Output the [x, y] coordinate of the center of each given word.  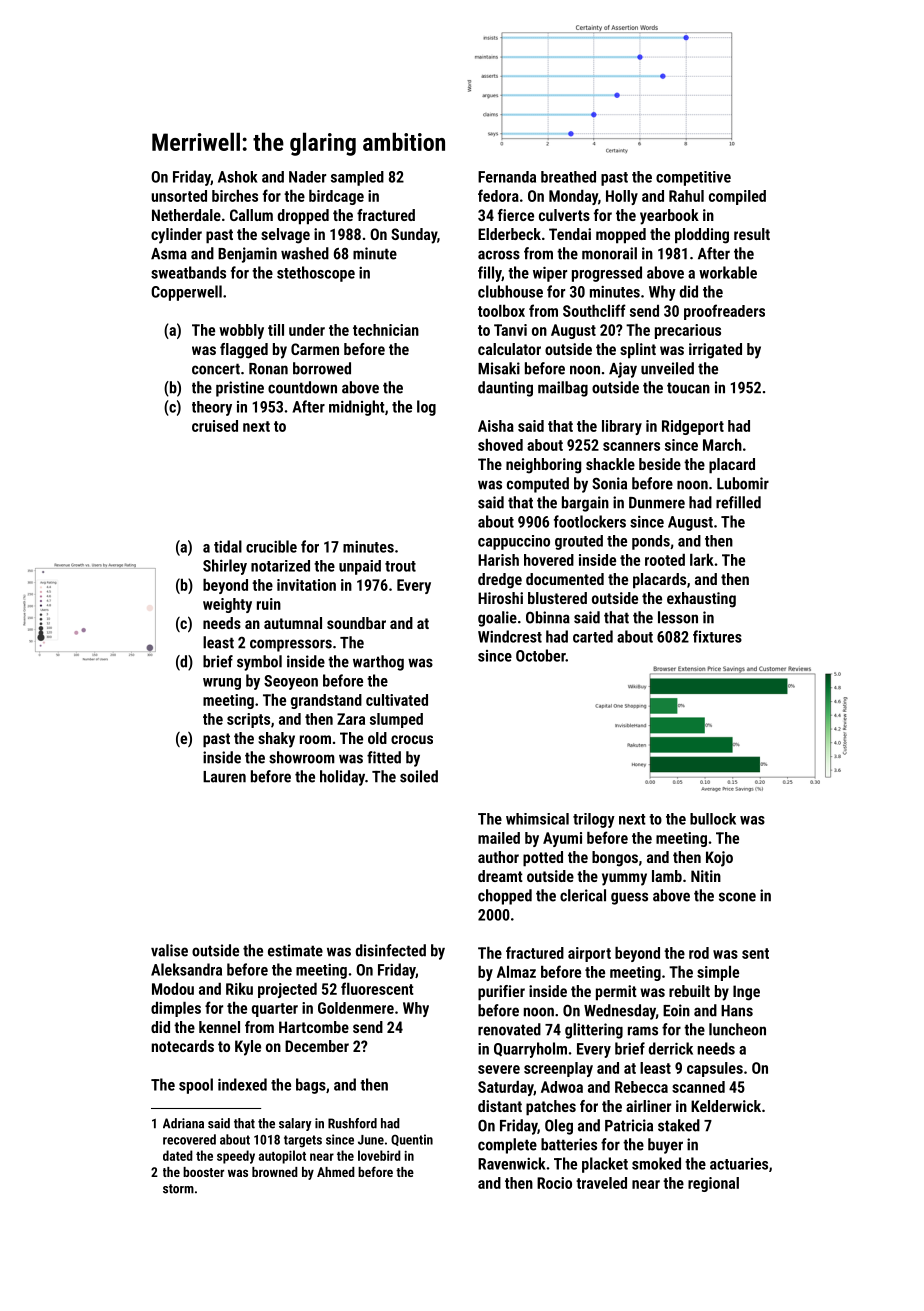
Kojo [719, 859]
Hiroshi [500, 598]
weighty [227, 605]
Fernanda [507, 177]
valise [169, 950]
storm [178, 1189]
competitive [693, 178]
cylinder [176, 236]
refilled [738, 502]
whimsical [537, 819]
